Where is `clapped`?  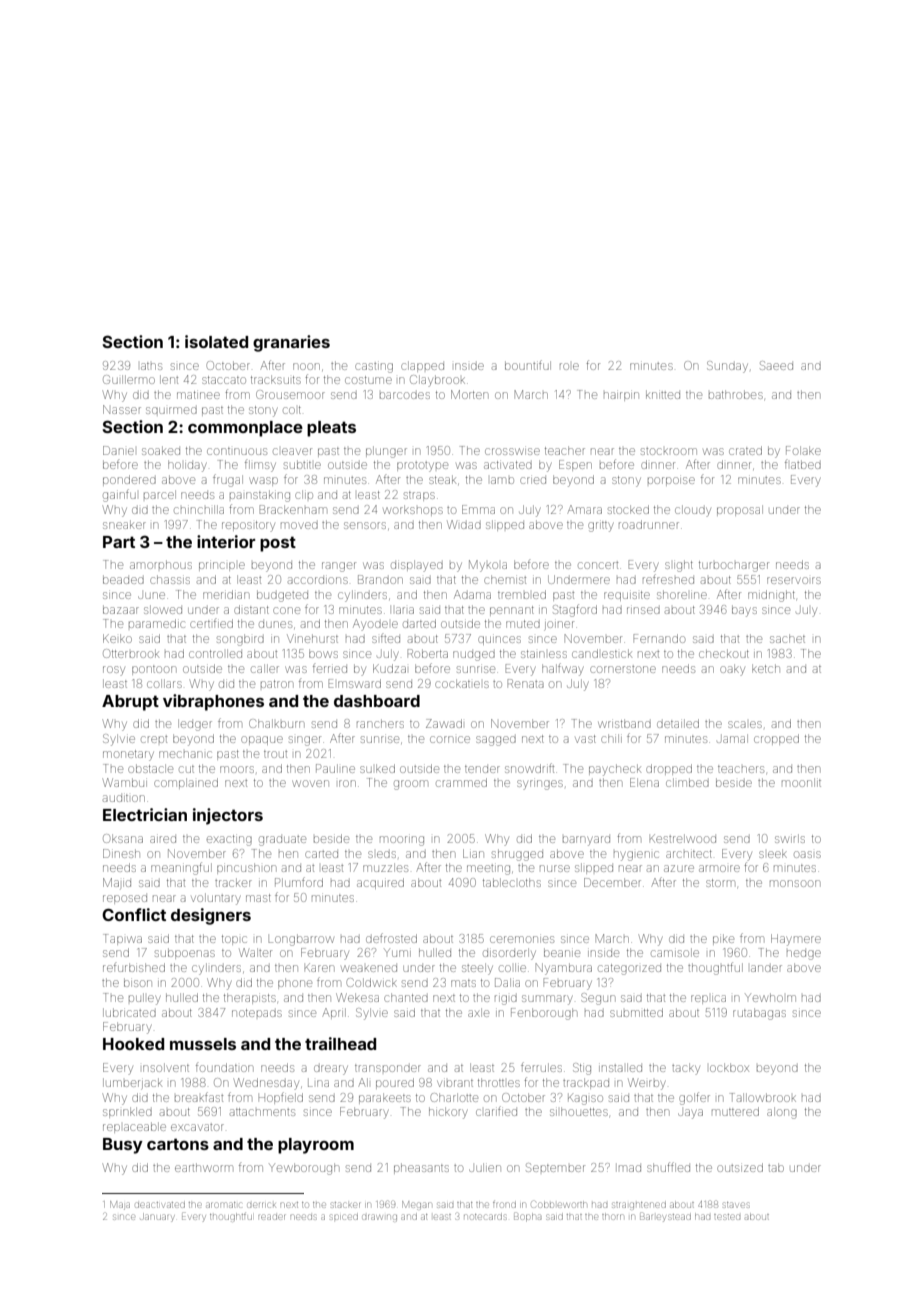 clapped is located at coordinates (422, 366).
